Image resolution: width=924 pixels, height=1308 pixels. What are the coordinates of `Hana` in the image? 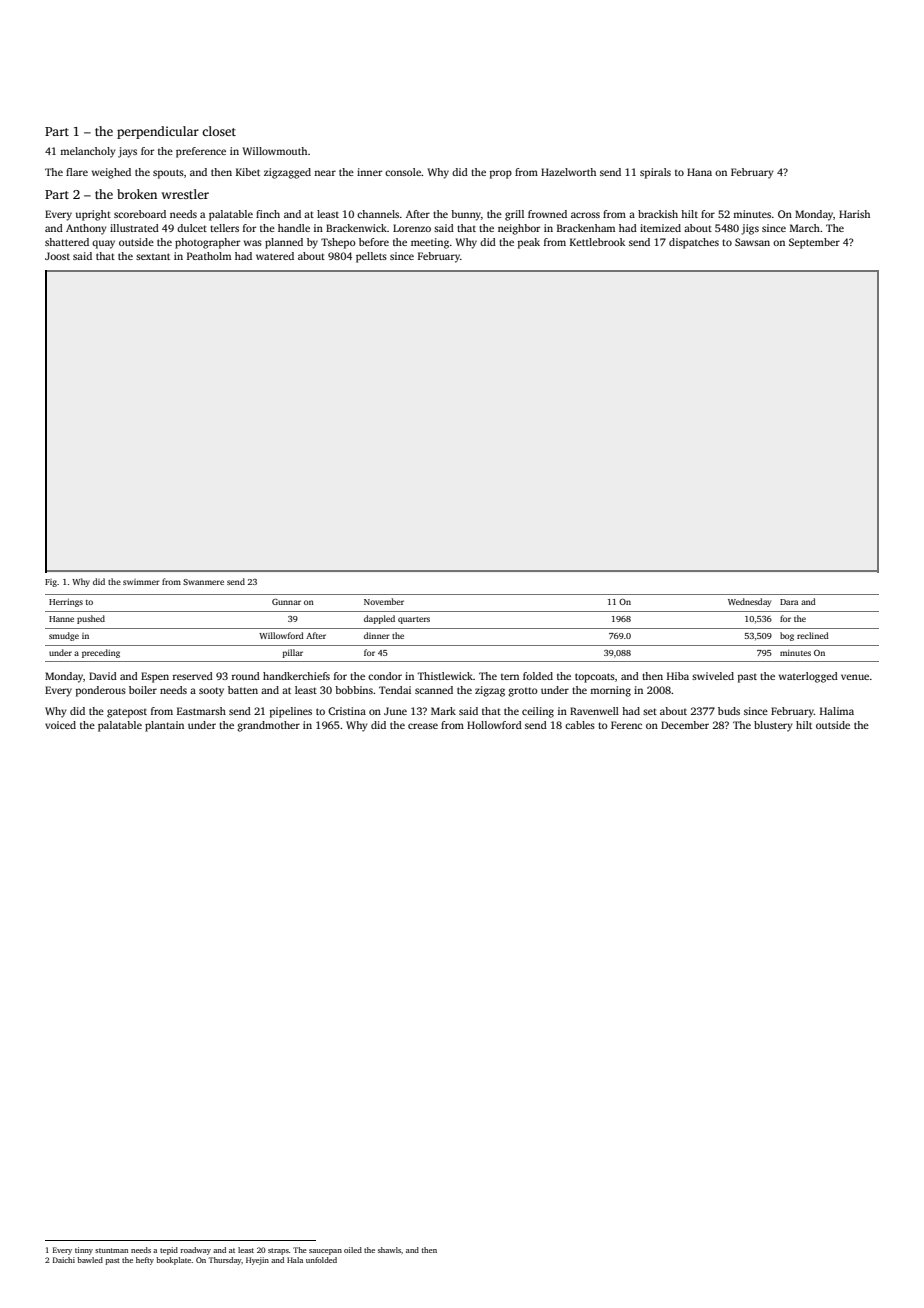 It's located at (699, 172).
